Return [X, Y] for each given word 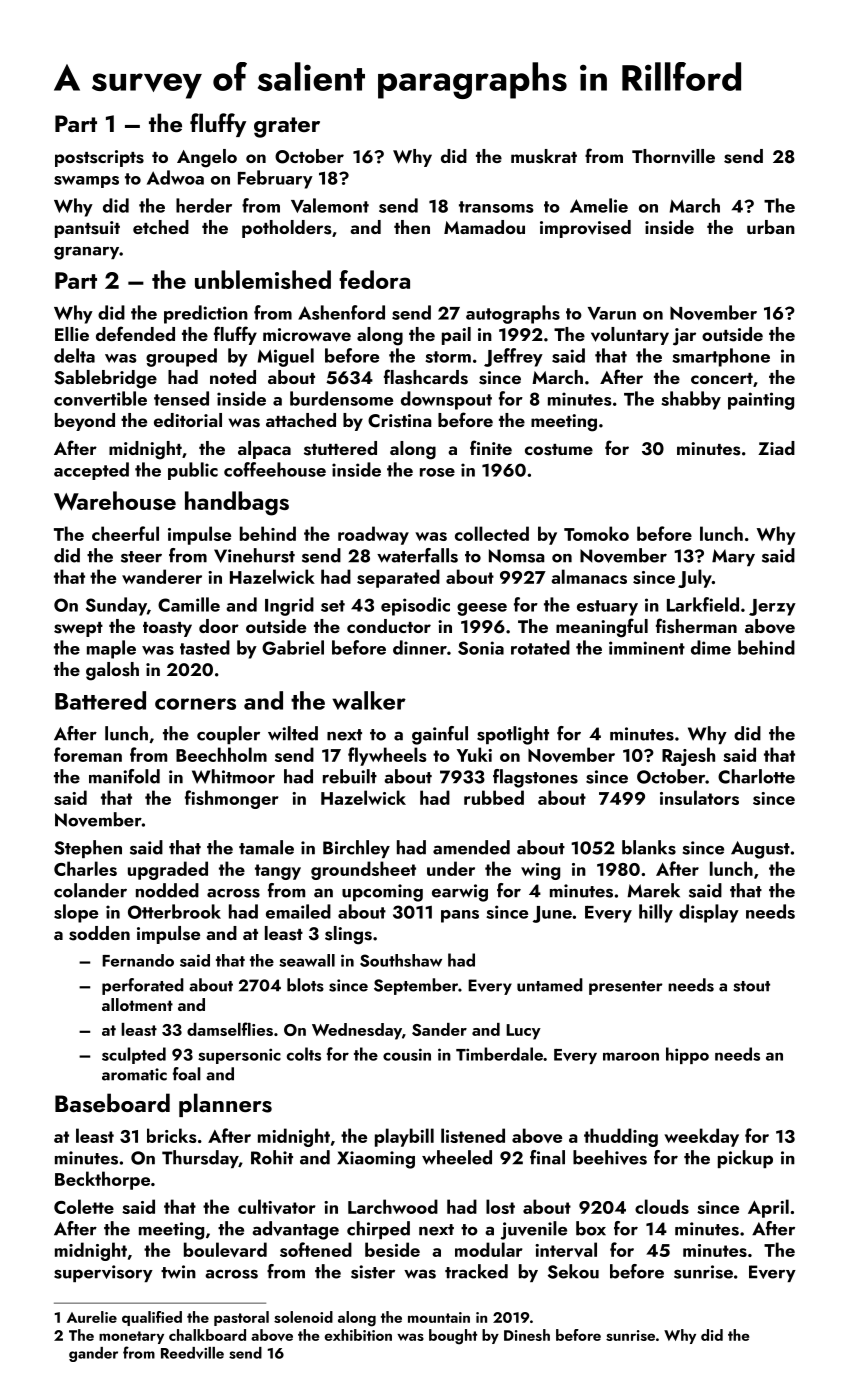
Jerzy [772, 607]
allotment [137, 1004]
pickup [745, 1159]
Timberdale [499, 1054]
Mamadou [484, 227]
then [412, 227]
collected [492, 533]
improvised [585, 229]
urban [771, 227]
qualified [152, 1318]
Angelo [207, 158]
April [768, 1208]
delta [74, 355]
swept [78, 629]
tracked [476, 1271]
